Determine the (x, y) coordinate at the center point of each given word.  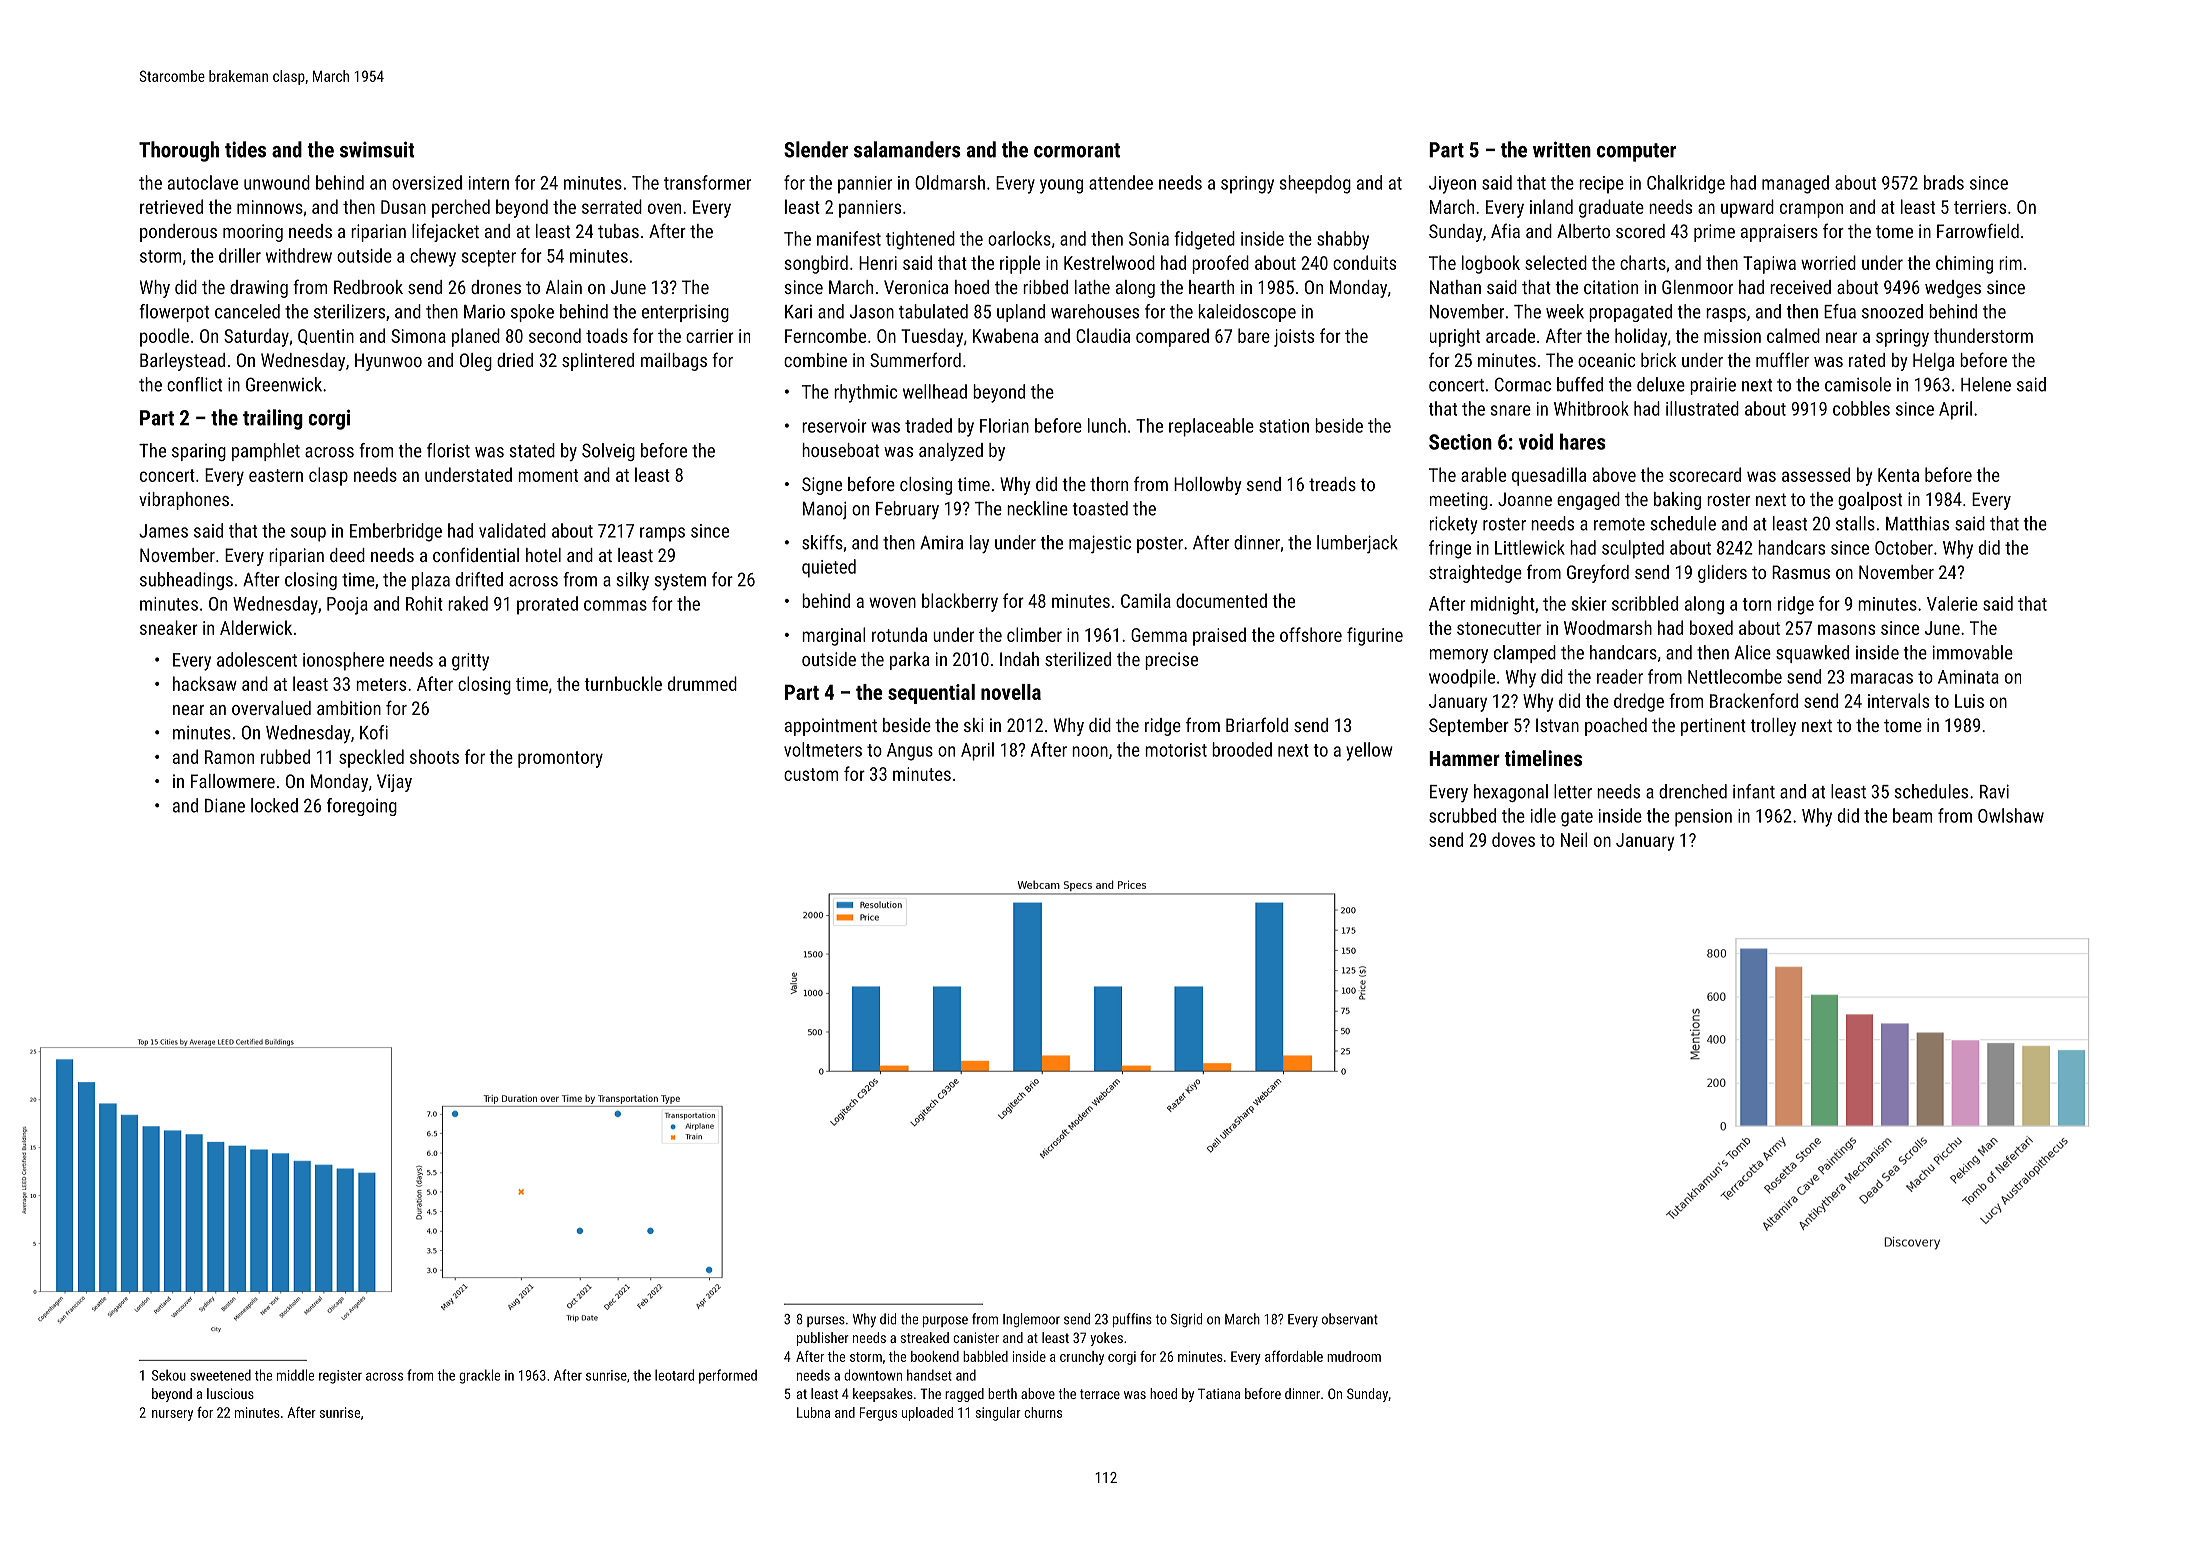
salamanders (907, 149)
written (1562, 149)
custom (811, 774)
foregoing (362, 807)
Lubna (813, 1412)
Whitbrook (1591, 408)
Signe (822, 486)
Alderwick (256, 627)
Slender (816, 149)
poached (1616, 727)
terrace (1100, 1394)
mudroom (1354, 1356)
